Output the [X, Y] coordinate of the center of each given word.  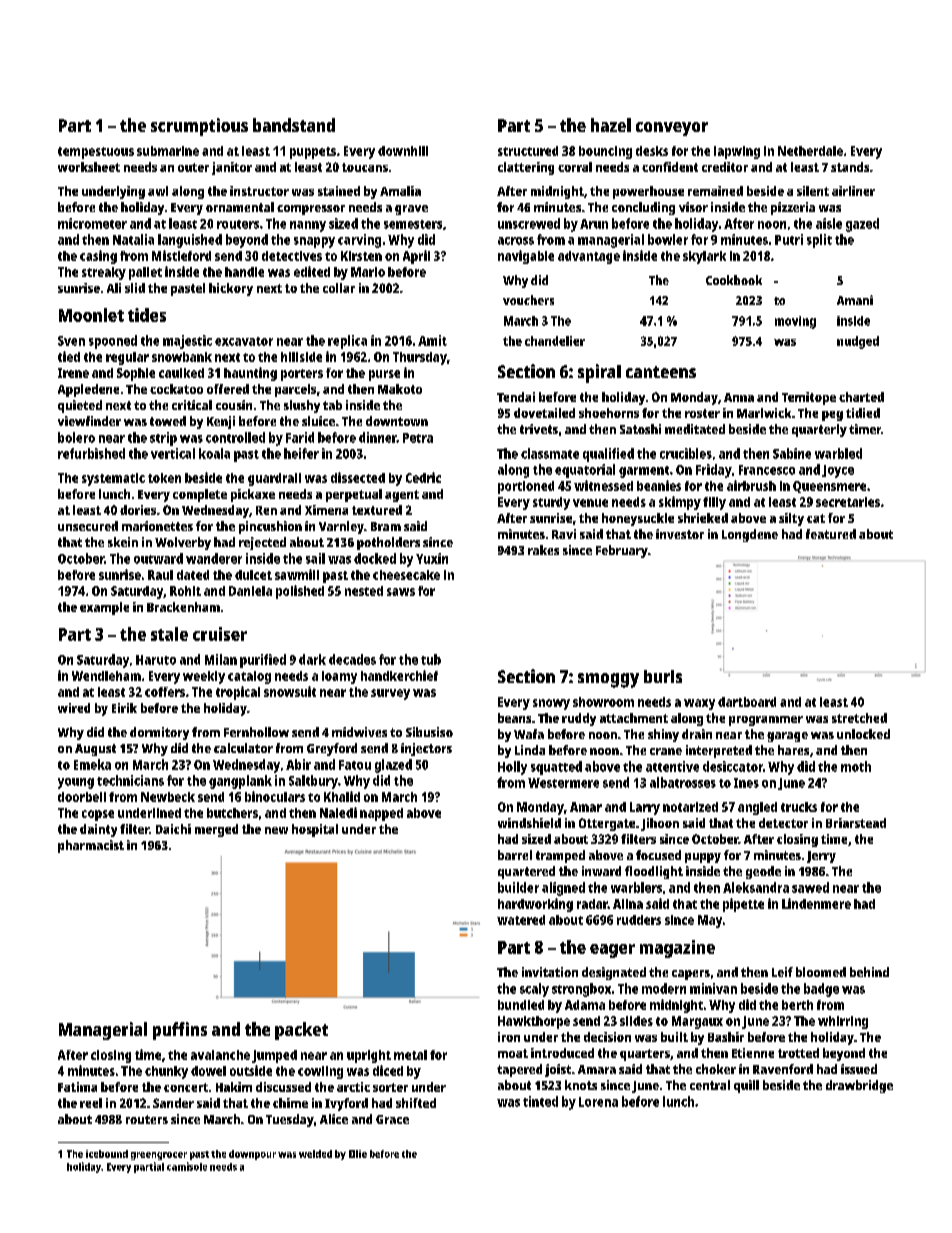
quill [746, 1086]
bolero [76, 437]
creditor [725, 167]
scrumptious [199, 127]
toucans [365, 167]
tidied [863, 413]
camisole [187, 1166]
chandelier [555, 341]
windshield [529, 823]
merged [216, 830]
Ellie [358, 1154]
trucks [799, 807]
